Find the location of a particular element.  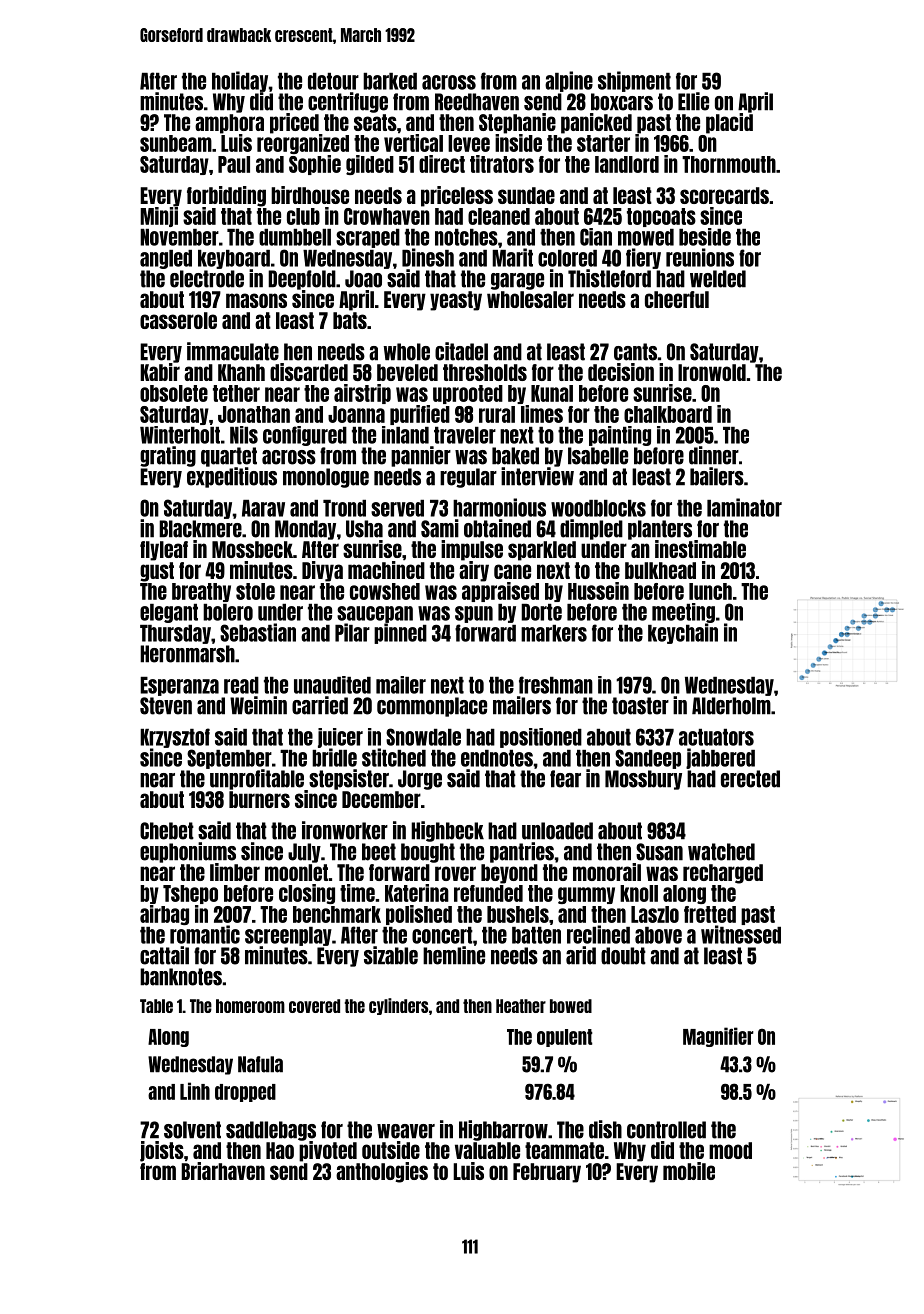

valuable is located at coordinates (487, 1150).
